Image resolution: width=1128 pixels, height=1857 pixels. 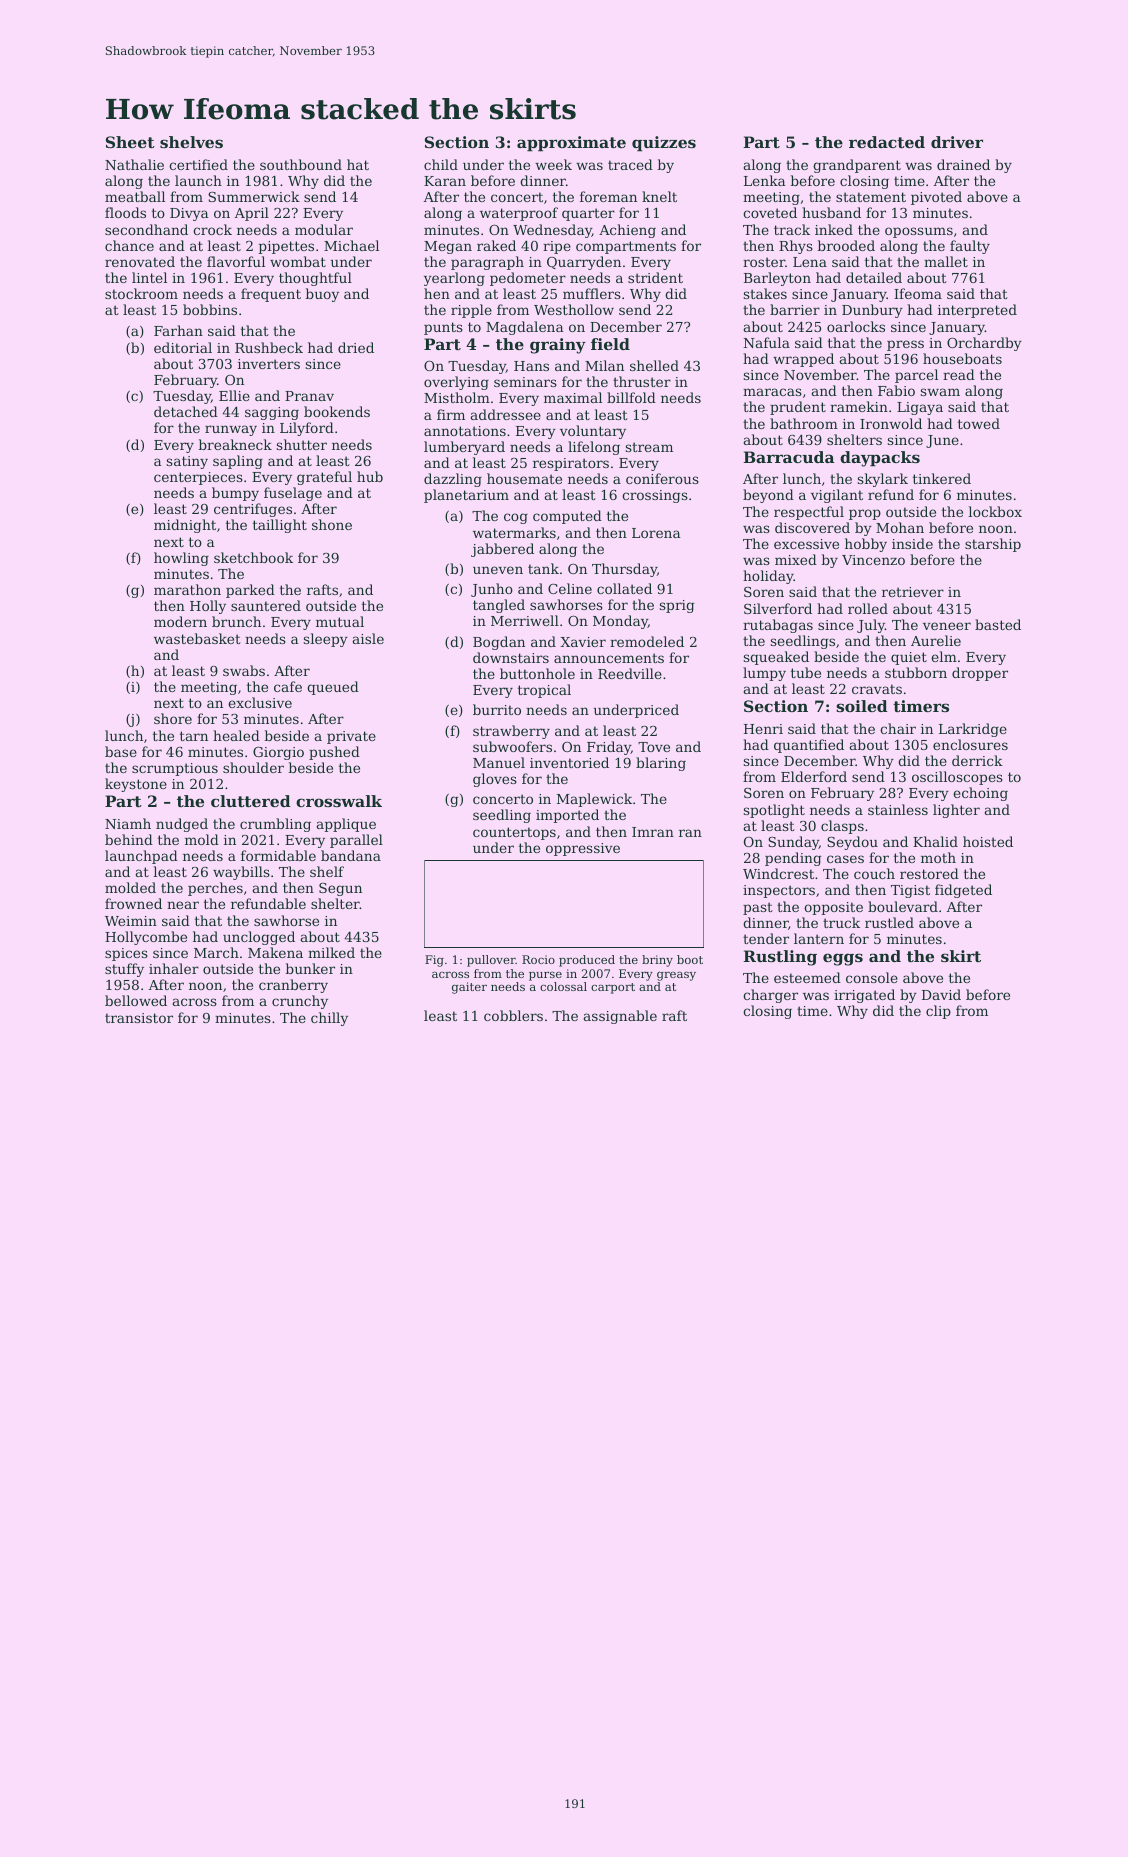 I want to click on quantified, so click(x=809, y=746).
